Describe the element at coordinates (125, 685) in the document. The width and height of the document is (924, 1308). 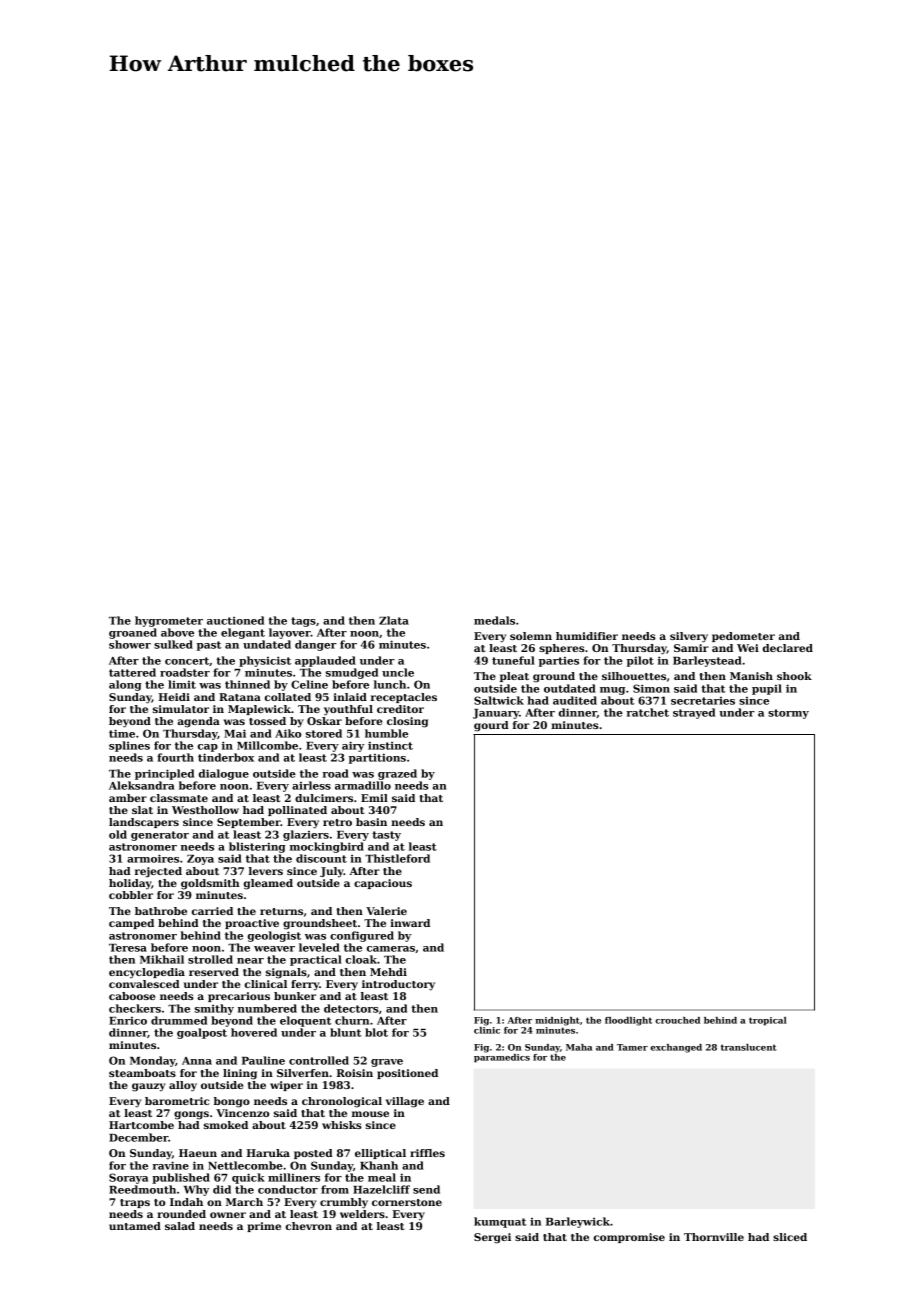
I see `along` at that location.
